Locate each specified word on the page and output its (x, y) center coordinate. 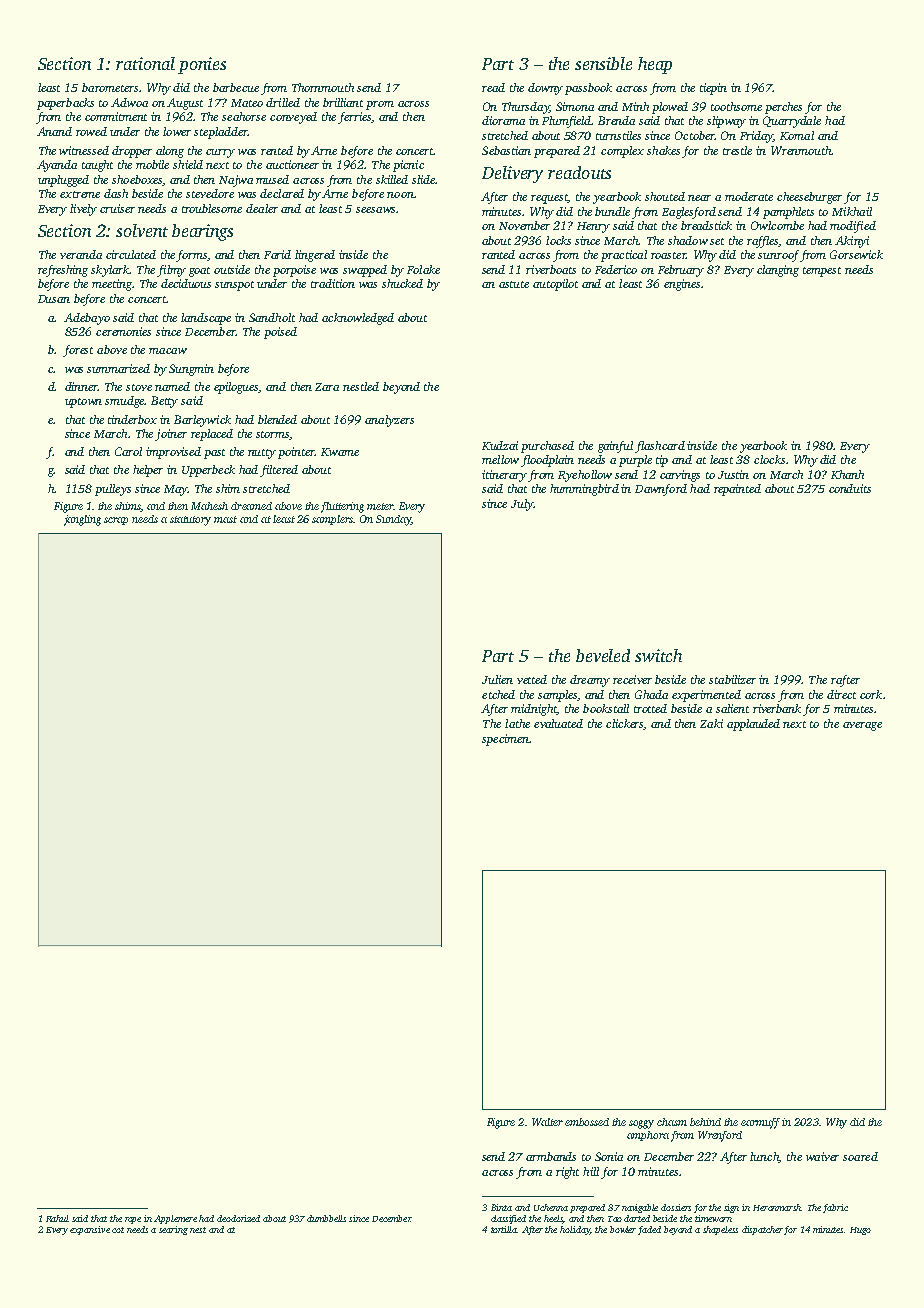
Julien (497, 679)
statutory (190, 521)
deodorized (238, 1218)
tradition (333, 283)
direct (841, 694)
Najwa (236, 181)
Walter (547, 1122)
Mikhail (852, 211)
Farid (277, 254)
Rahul (57, 1218)
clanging (778, 271)
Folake (423, 269)
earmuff (760, 1123)
